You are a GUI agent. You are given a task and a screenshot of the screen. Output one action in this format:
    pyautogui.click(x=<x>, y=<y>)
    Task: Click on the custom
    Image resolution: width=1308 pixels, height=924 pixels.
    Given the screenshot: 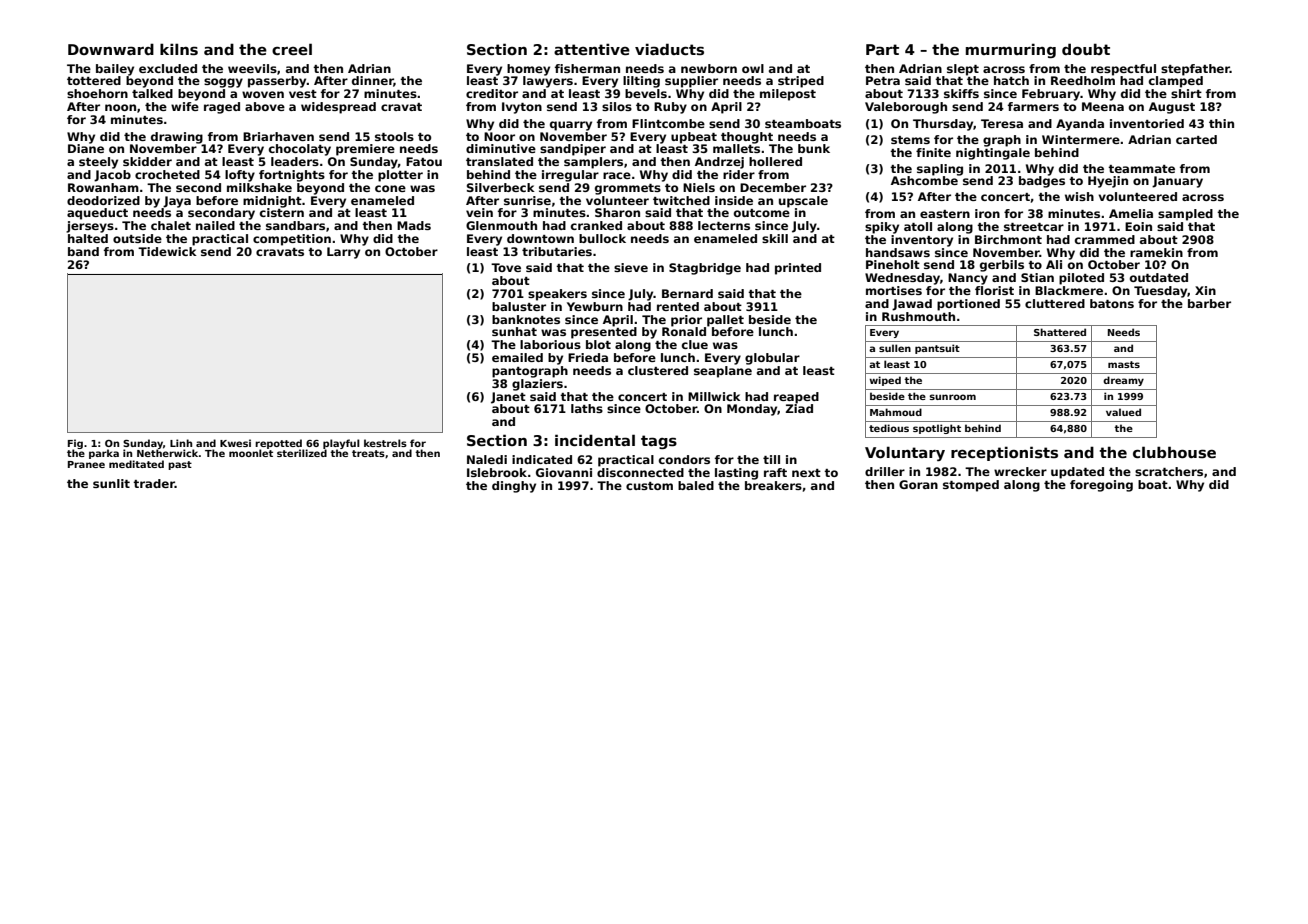 What is the action you would take?
    pyautogui.click(x=649, y=486)
